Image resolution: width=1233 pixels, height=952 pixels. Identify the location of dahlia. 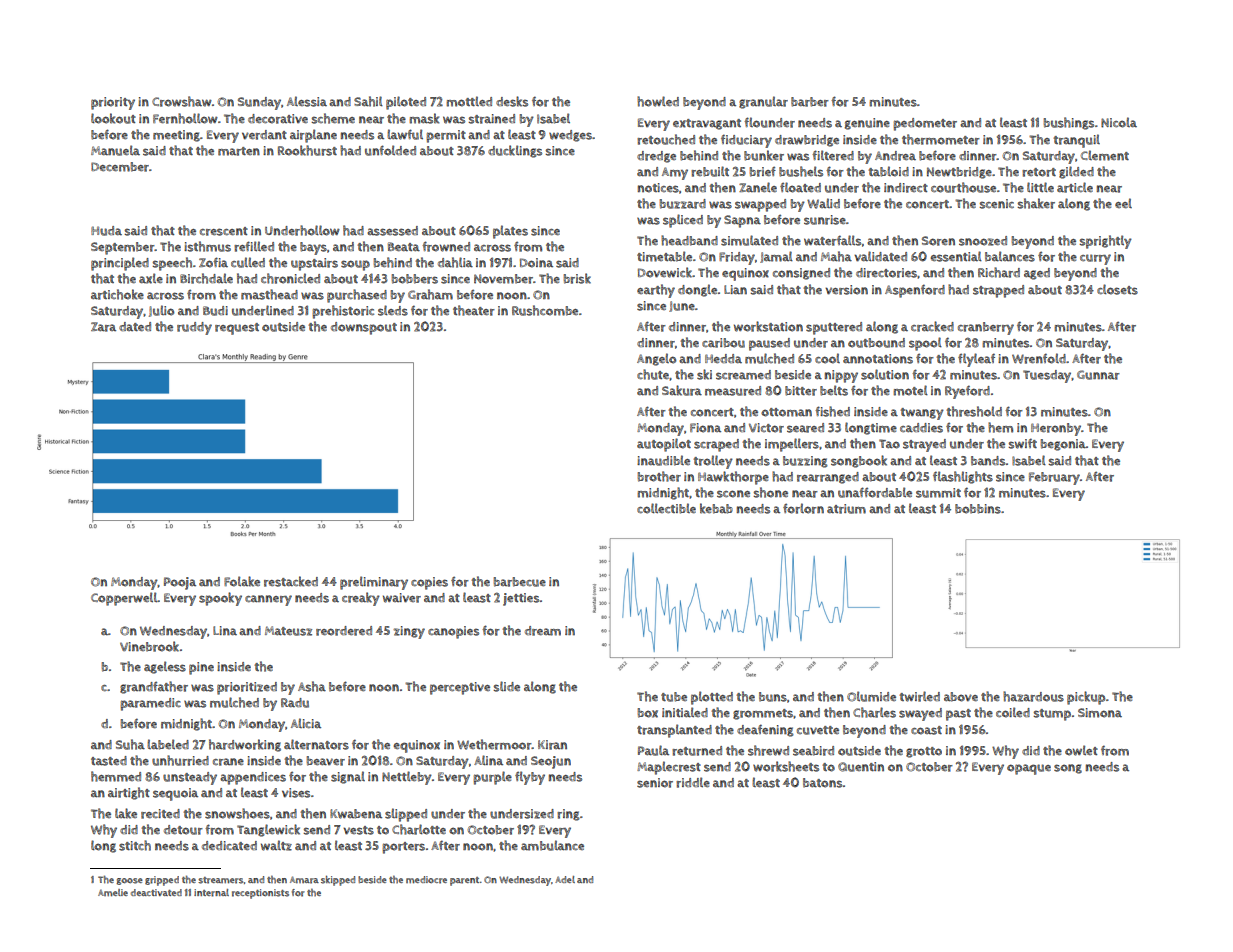
(455, 262).
